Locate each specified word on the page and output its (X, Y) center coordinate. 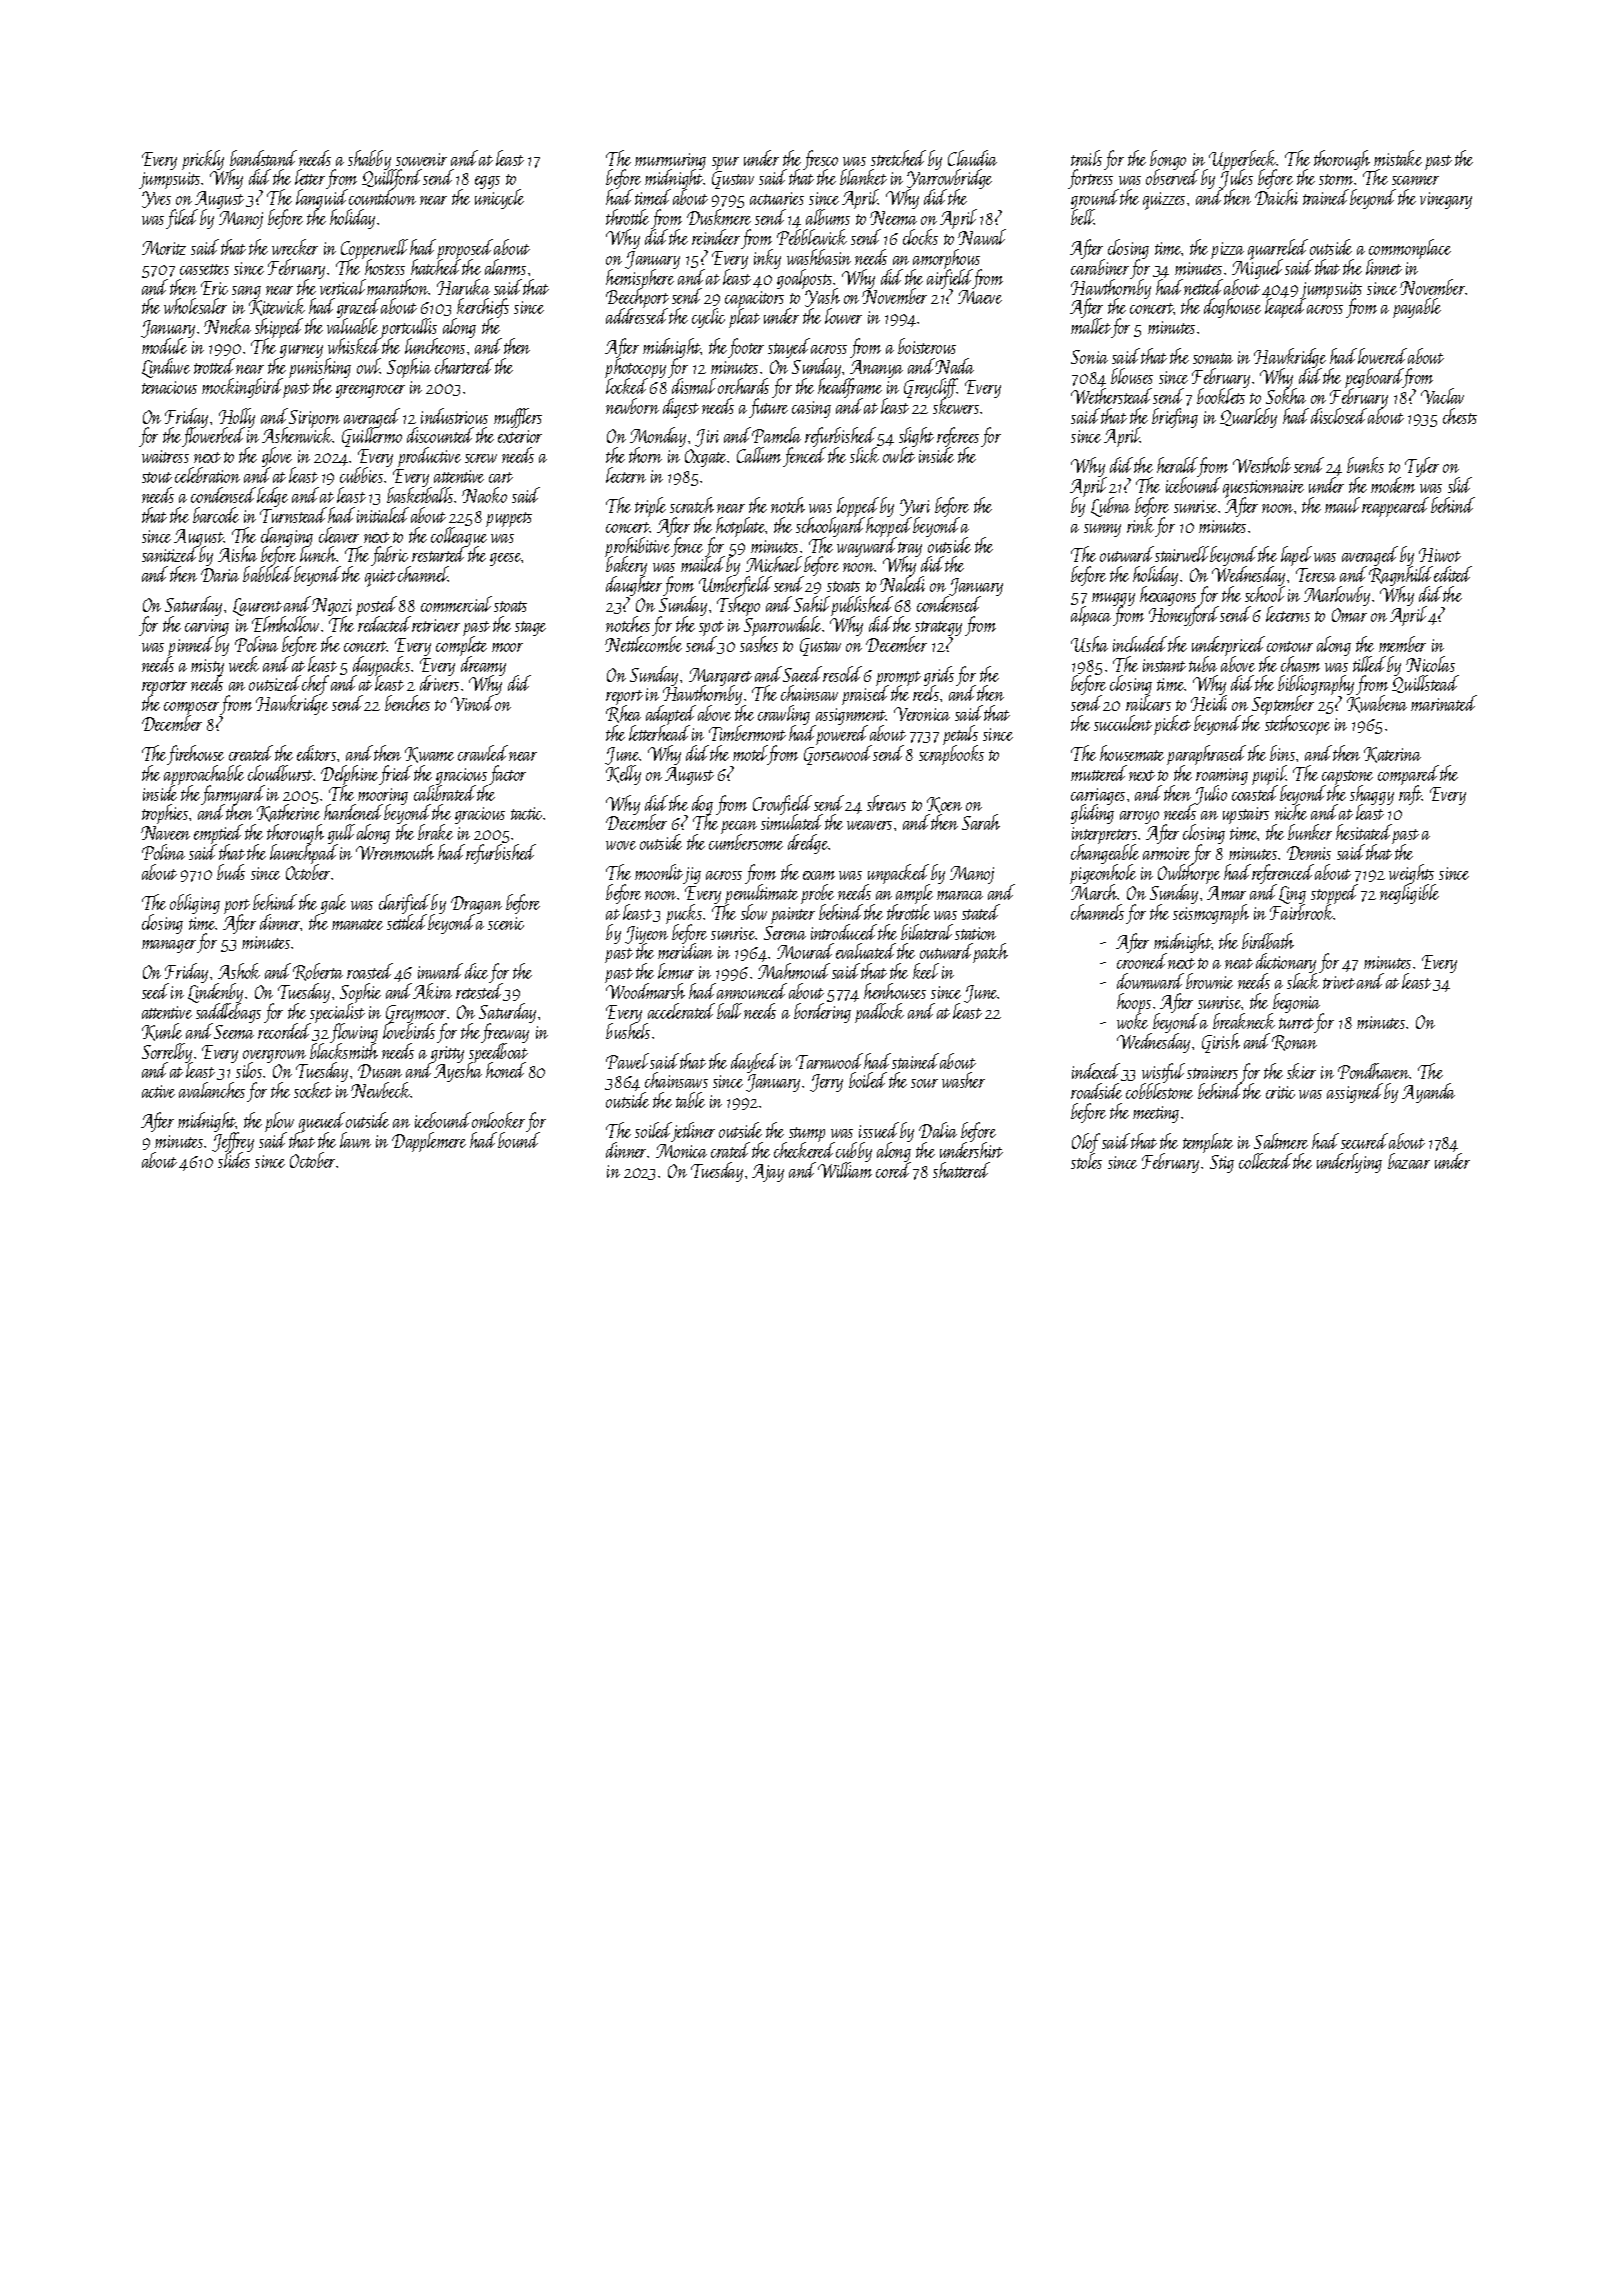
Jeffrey (233, 1142)
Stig (1222, 1164)
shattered (961, 1170)
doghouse (1232, 308)
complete (461, 647)
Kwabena (1377, 704)
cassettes (204, 269)
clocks (920, 237)
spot (711, 629)
